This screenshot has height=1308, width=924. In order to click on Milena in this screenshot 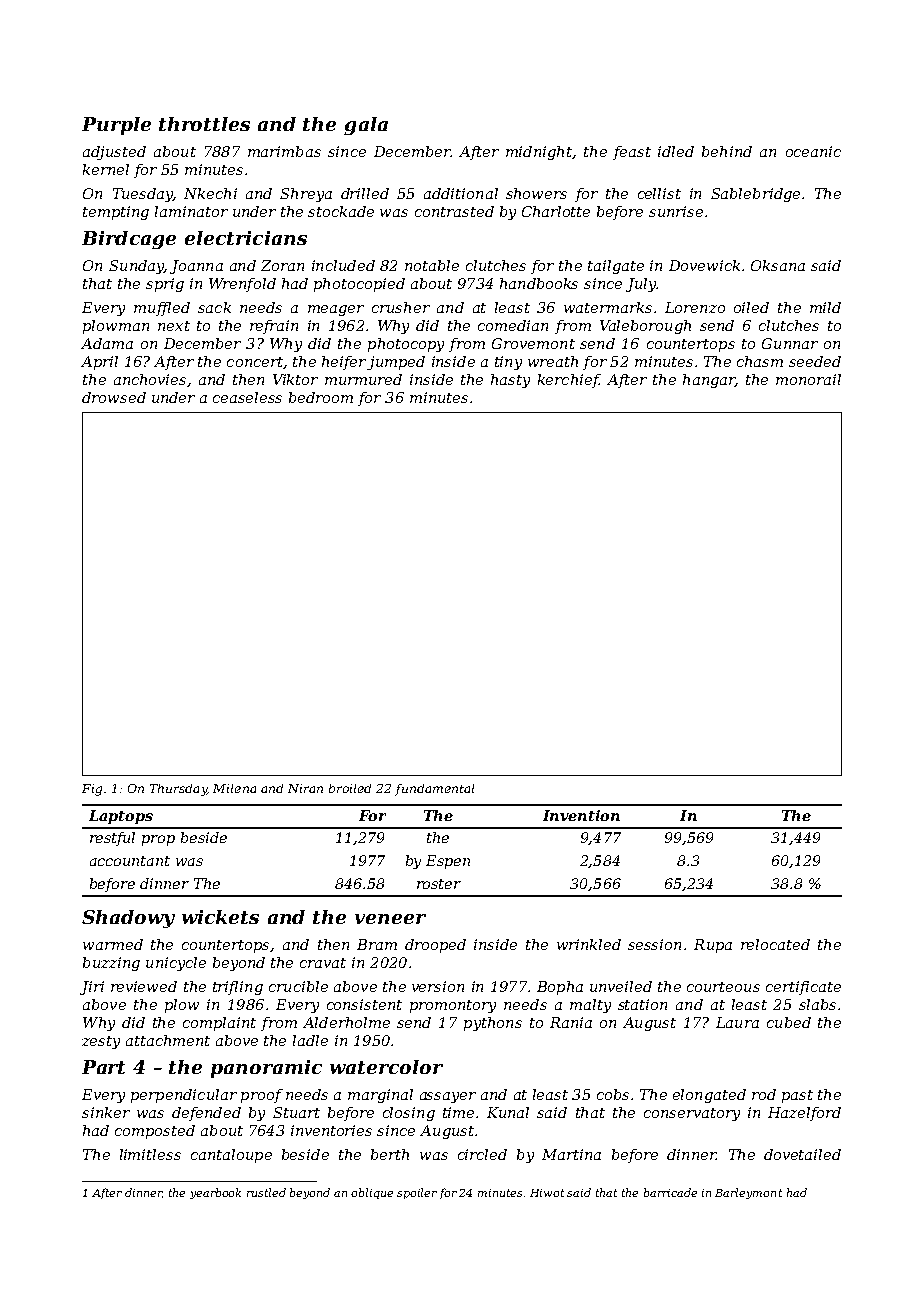, I will do `click(234, 788)`.
